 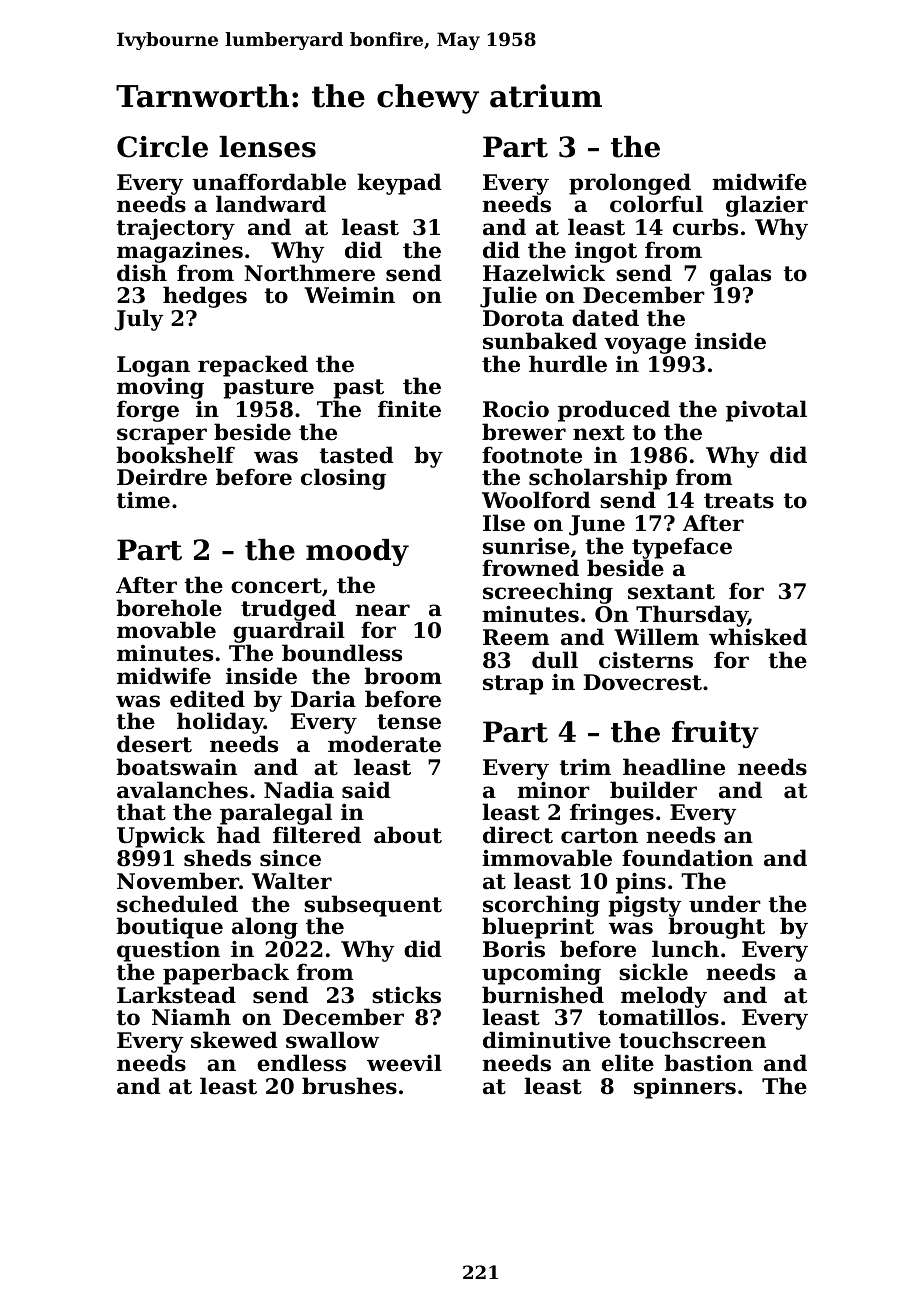 I want to click on tasted, so click(x=357, y=455).
